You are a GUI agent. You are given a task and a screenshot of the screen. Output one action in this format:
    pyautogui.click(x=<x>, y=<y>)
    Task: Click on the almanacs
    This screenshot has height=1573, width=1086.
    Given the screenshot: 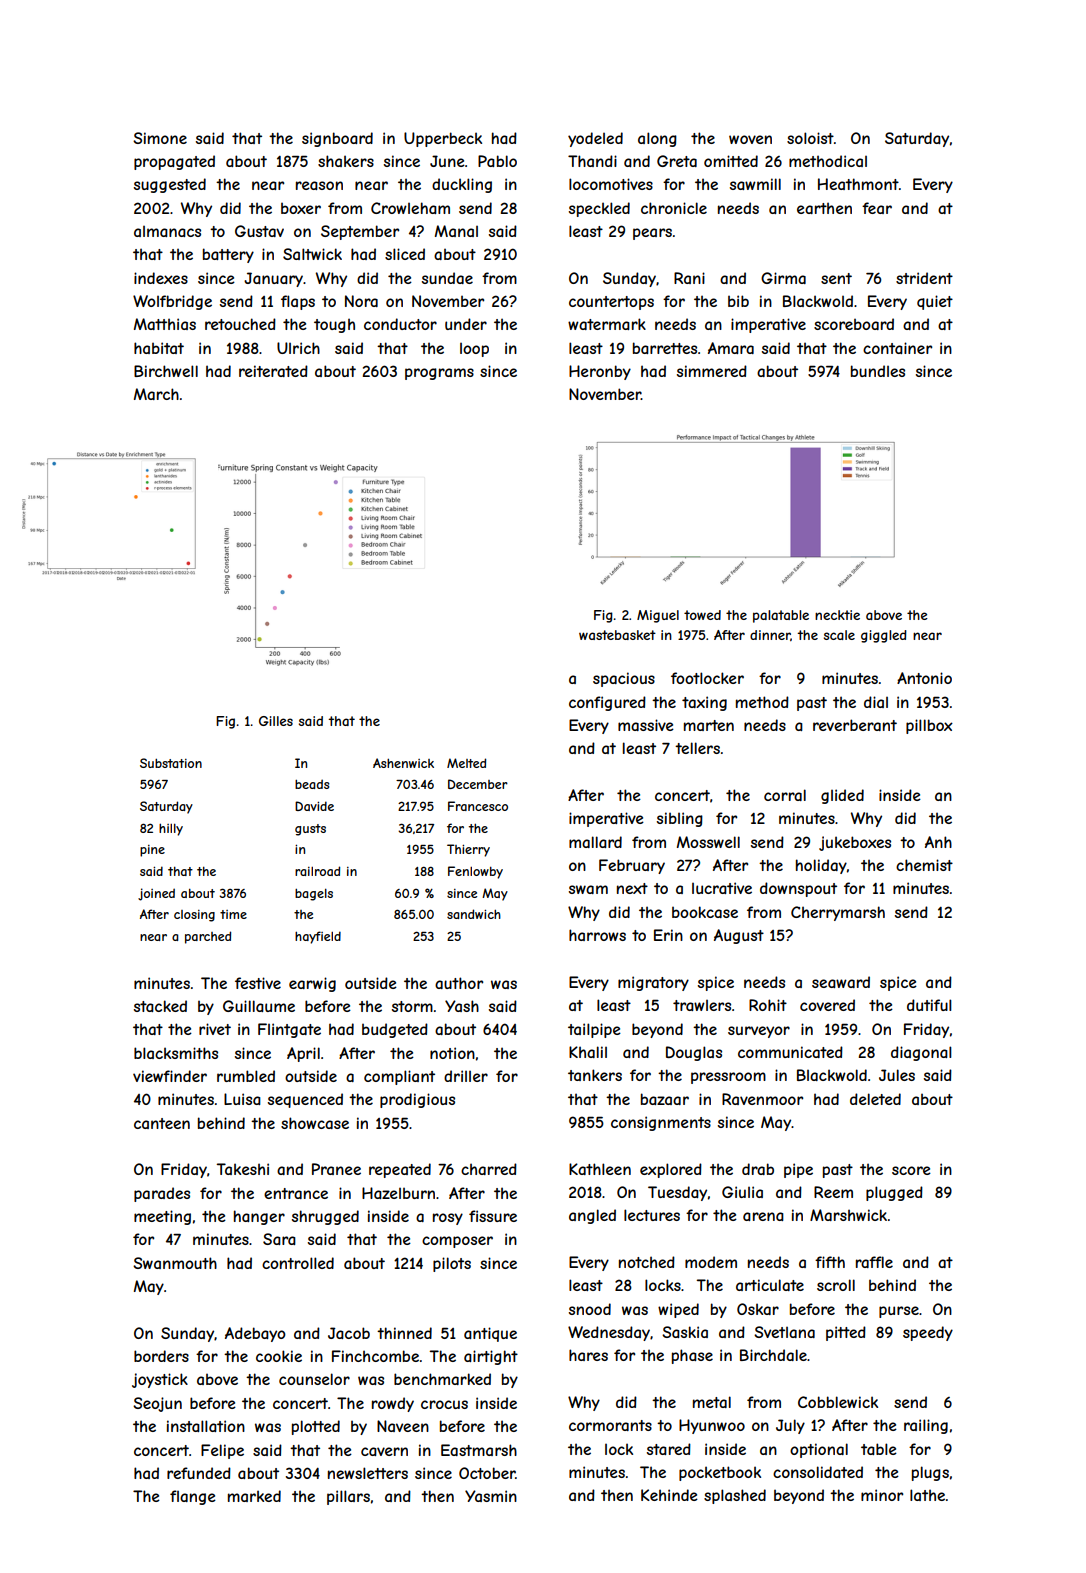 What is the action you would take?
    pyautogui.click(x=167, y=231)
